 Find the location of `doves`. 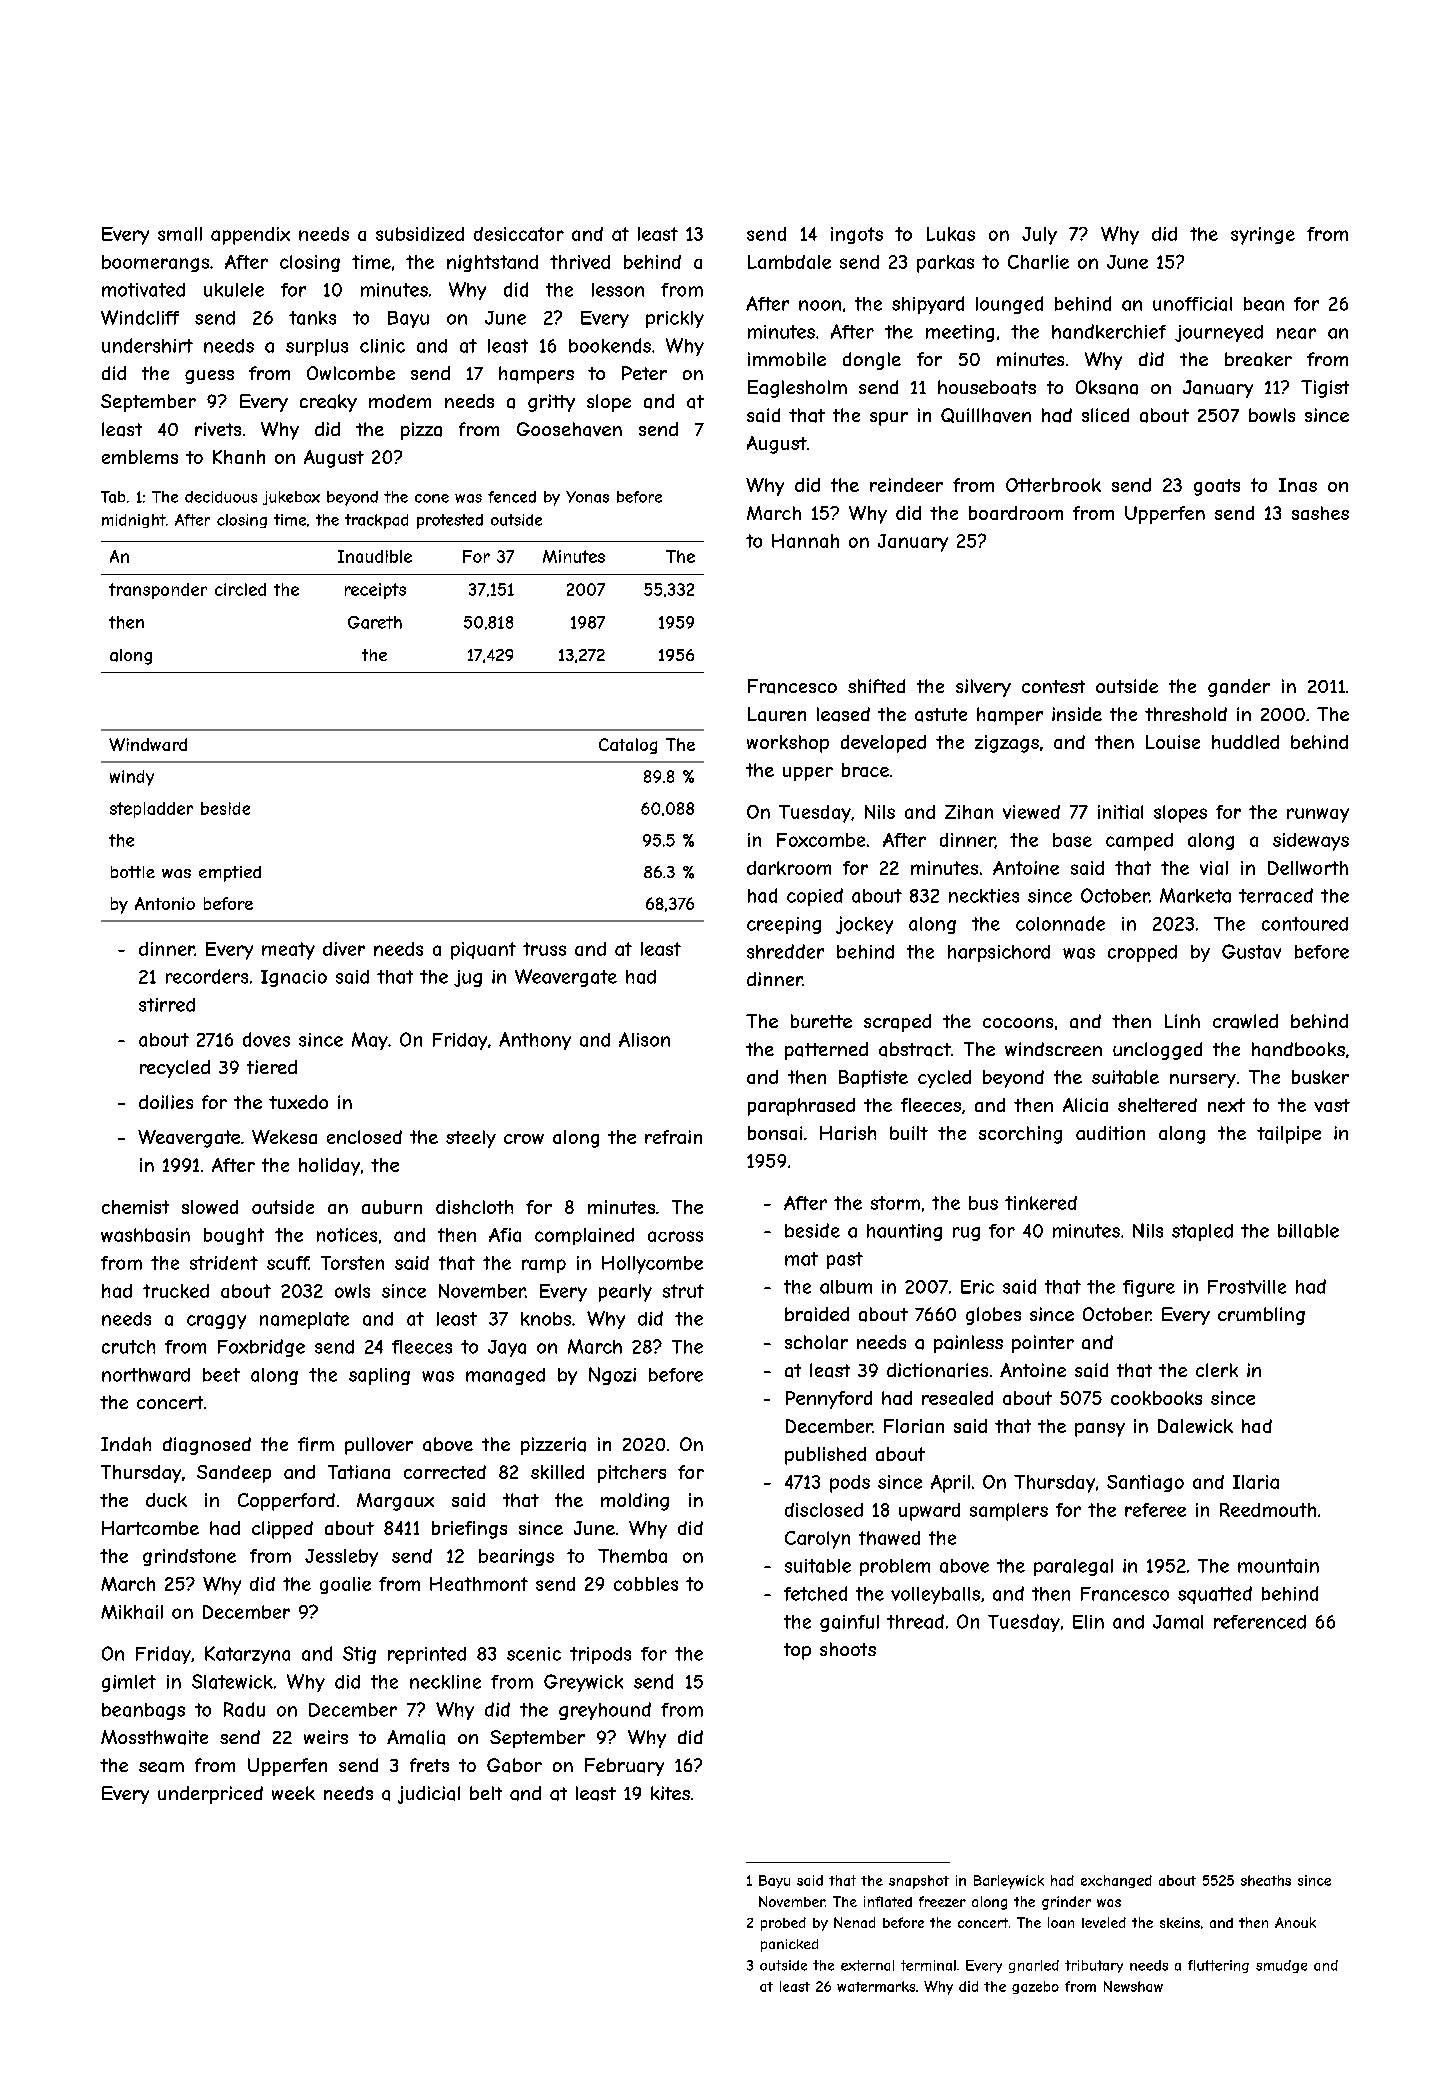

doves is located at coordinates (266, 1039).
